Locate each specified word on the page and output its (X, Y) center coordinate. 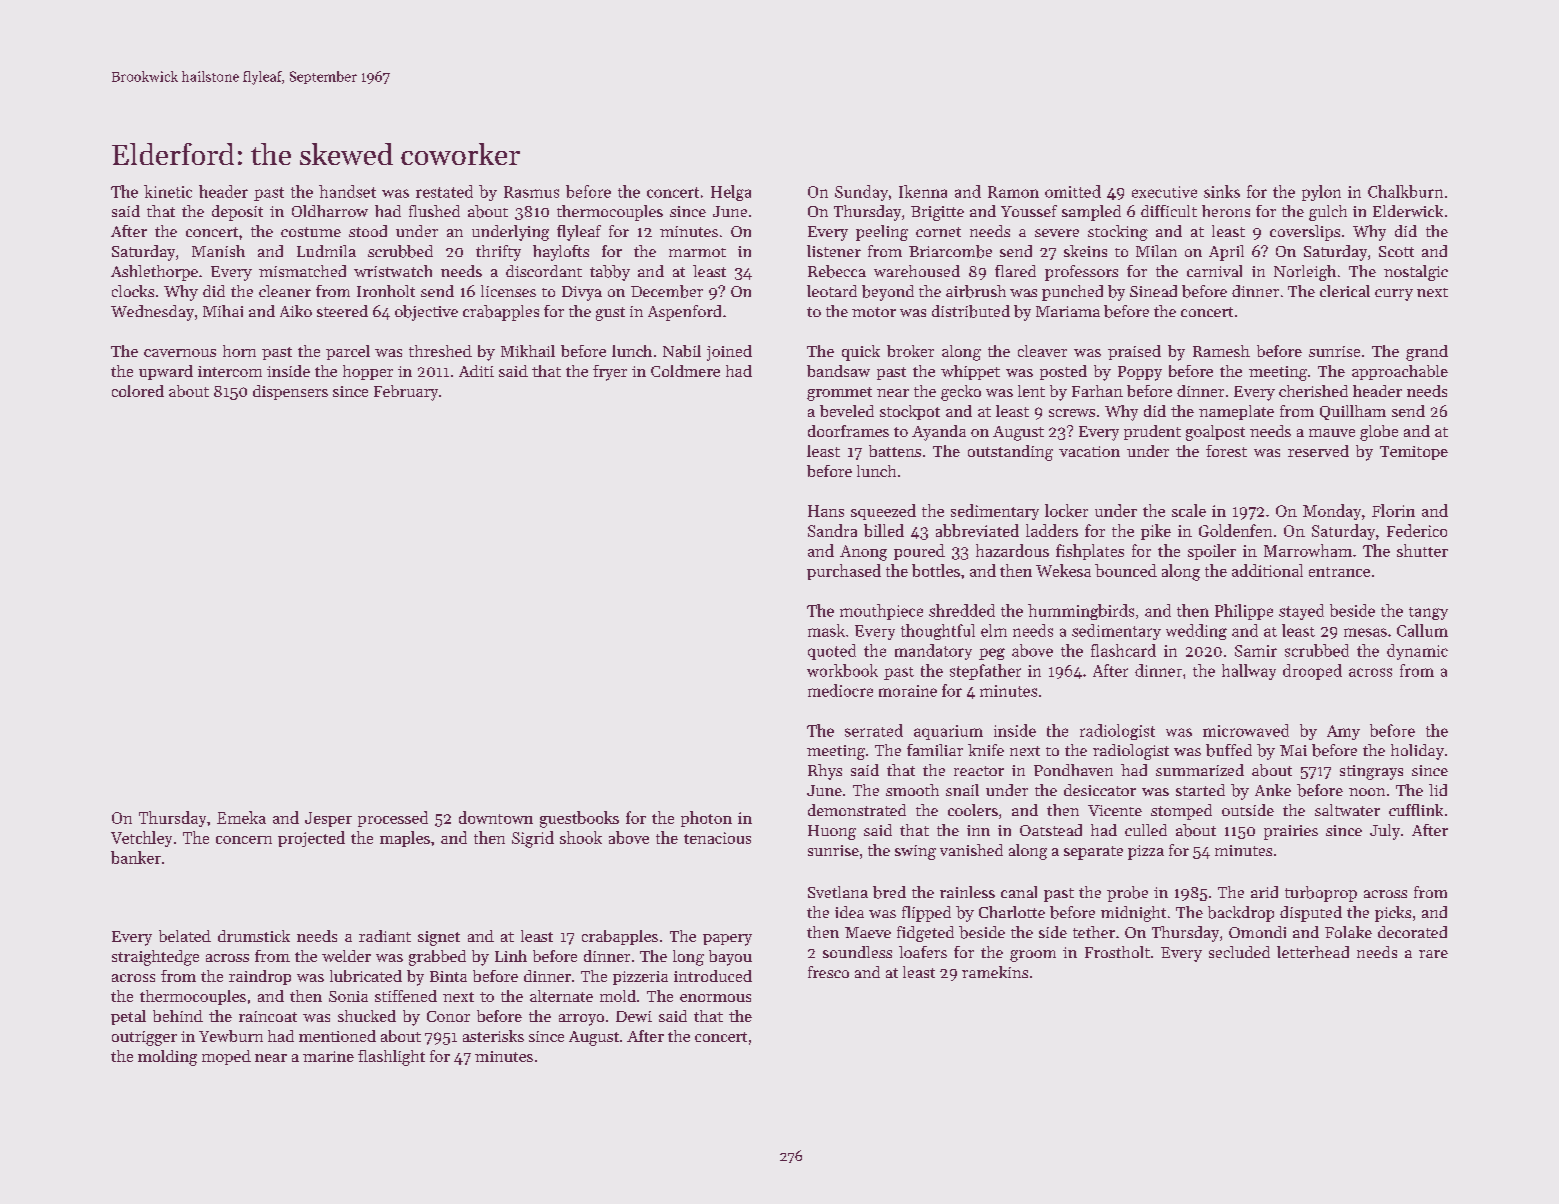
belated (185, 936)
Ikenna (923, 191)
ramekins (995, 972)
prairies (1291, 832)
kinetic (168, 191)
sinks (1222, 191)
